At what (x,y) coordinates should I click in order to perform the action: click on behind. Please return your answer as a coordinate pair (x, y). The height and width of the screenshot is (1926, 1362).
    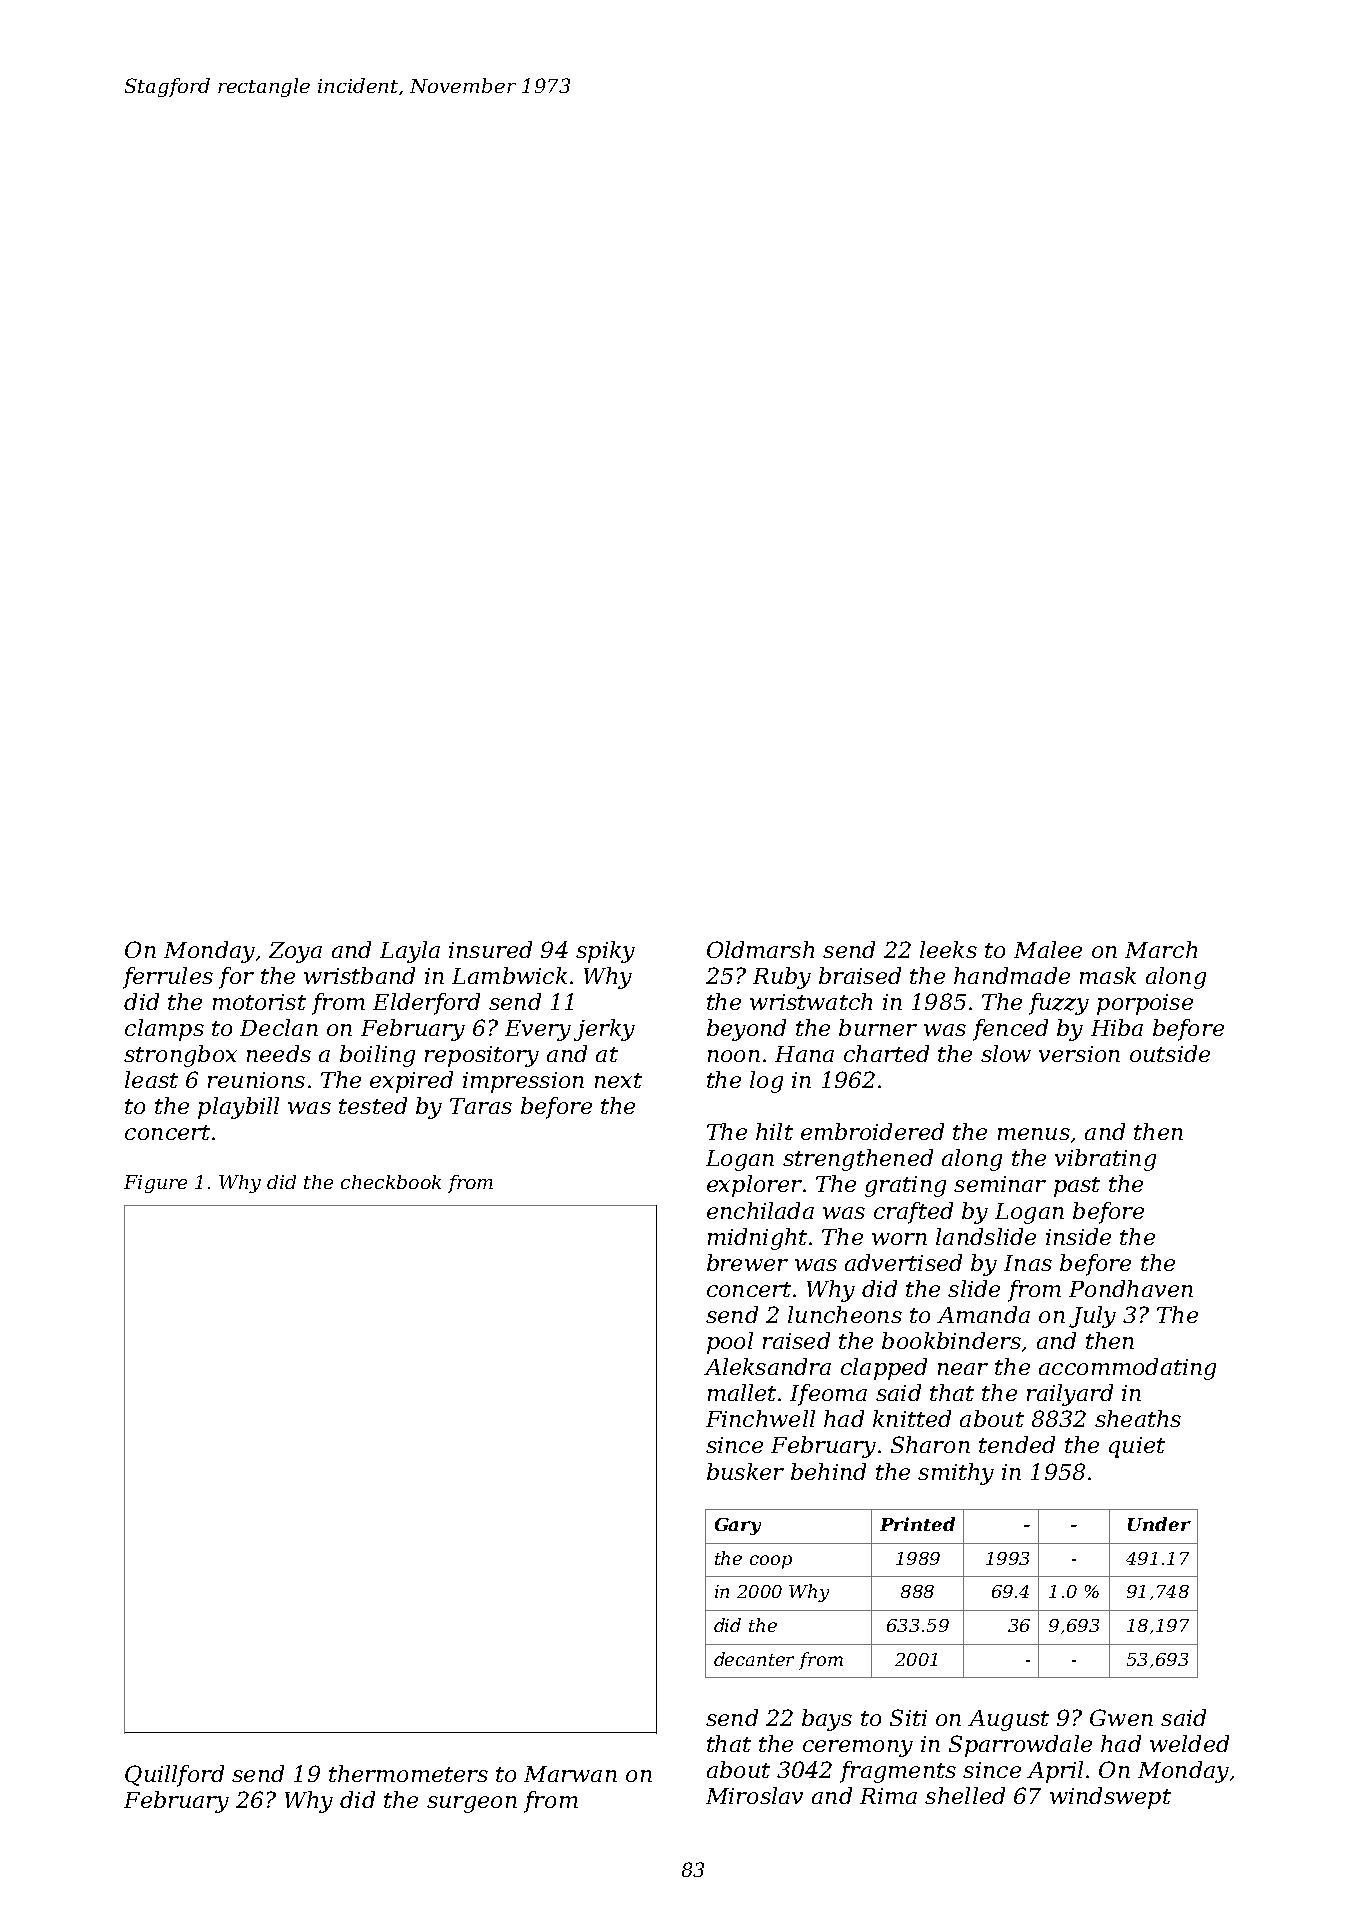
    Looking at the image, I should click on (828, 1471).
